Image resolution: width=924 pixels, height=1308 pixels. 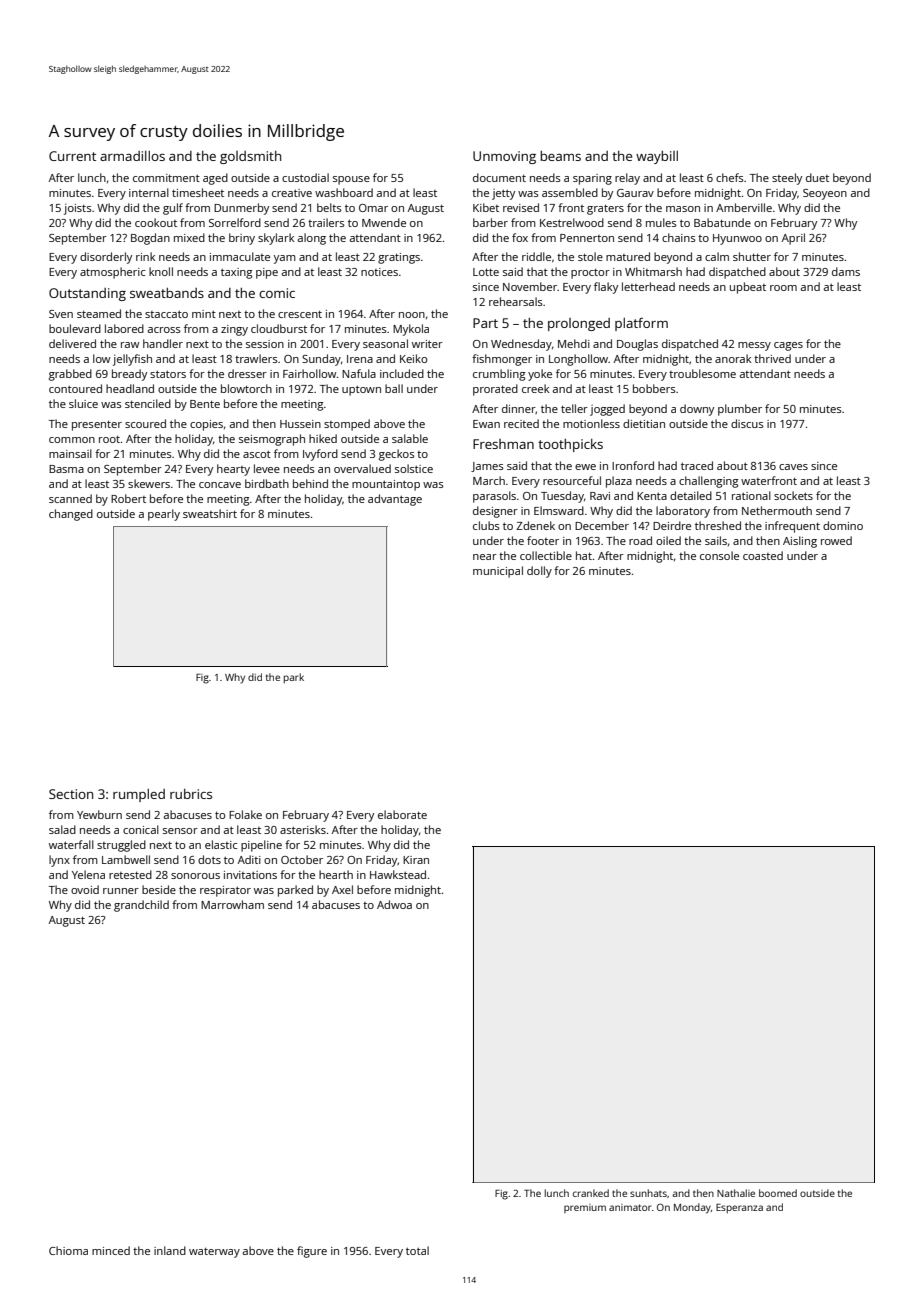 What do you see at coordinates (572, 480) in the document?
I see `resourceful` at bounding box center [572, 480].
